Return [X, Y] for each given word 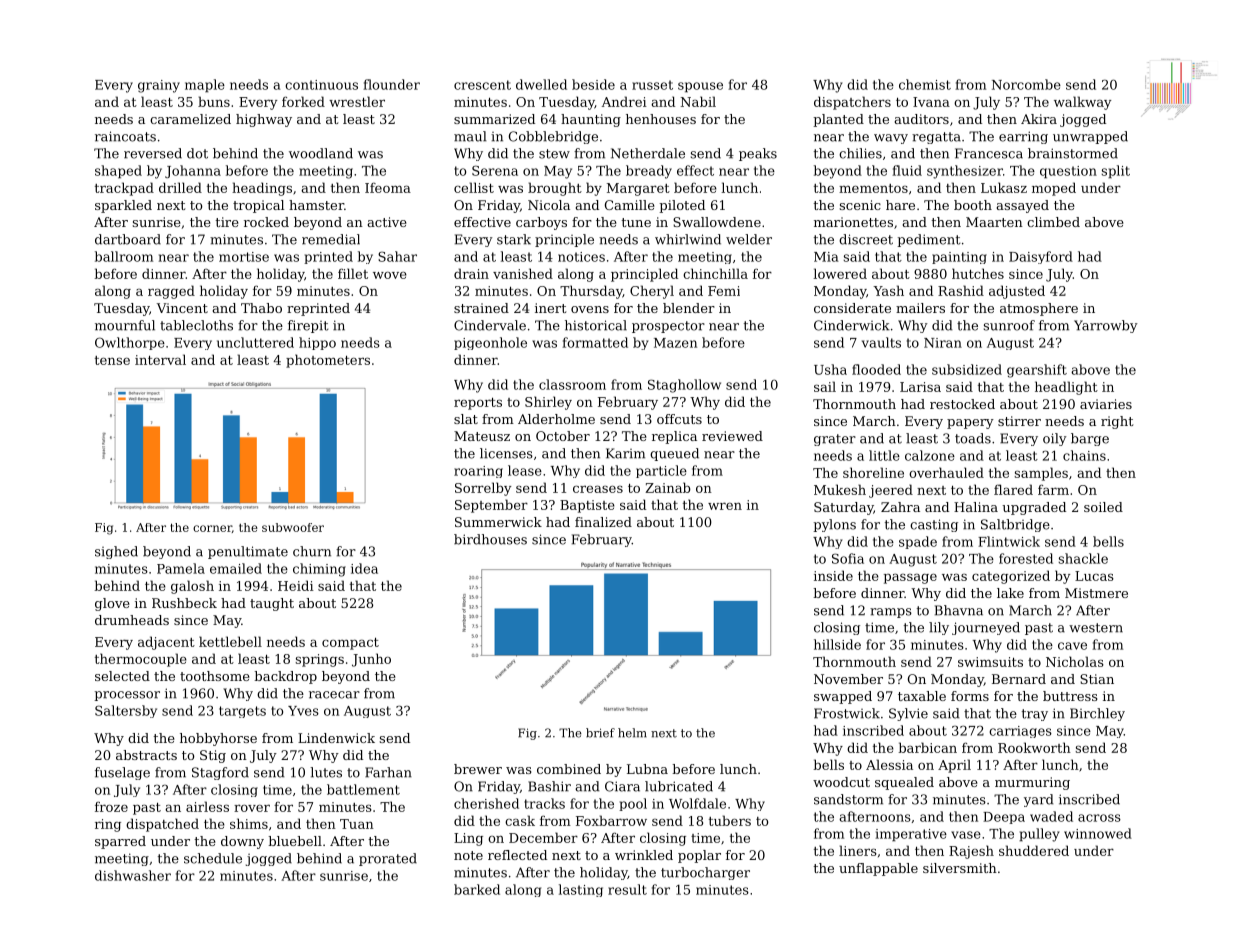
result [627, 889]
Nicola [549, 205]
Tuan [357, 824]
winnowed [1098, 833]
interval [160, 359]
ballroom [124, 256]
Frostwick [847, 713]
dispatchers [852, 103]
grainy [159, 86]
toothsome [215, 676]
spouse [700, 87]
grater [835, 440]
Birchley [1097, 714]
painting [959, 258]
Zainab [668, 487]
